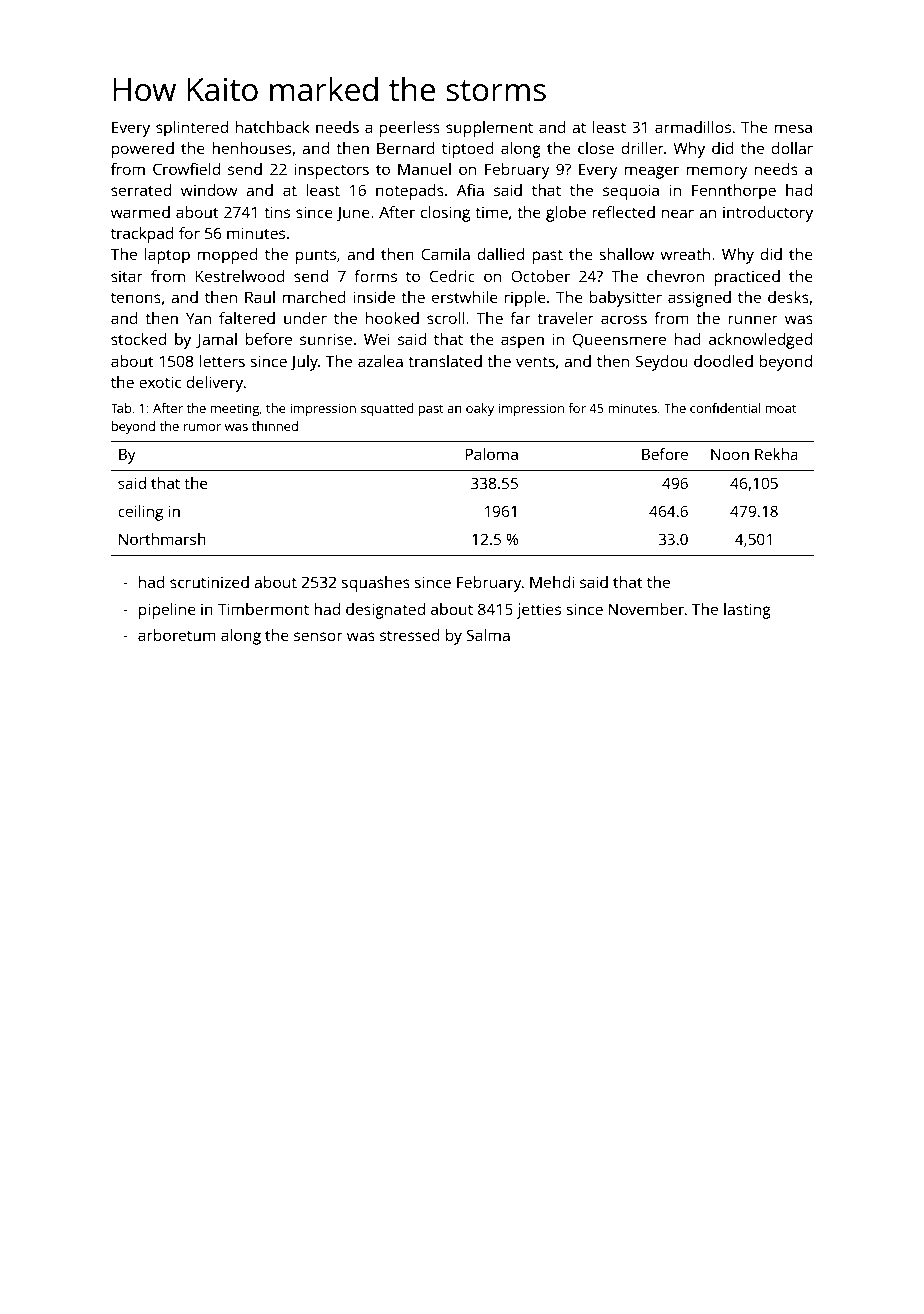  I want to click on November, so click(646, 609).
